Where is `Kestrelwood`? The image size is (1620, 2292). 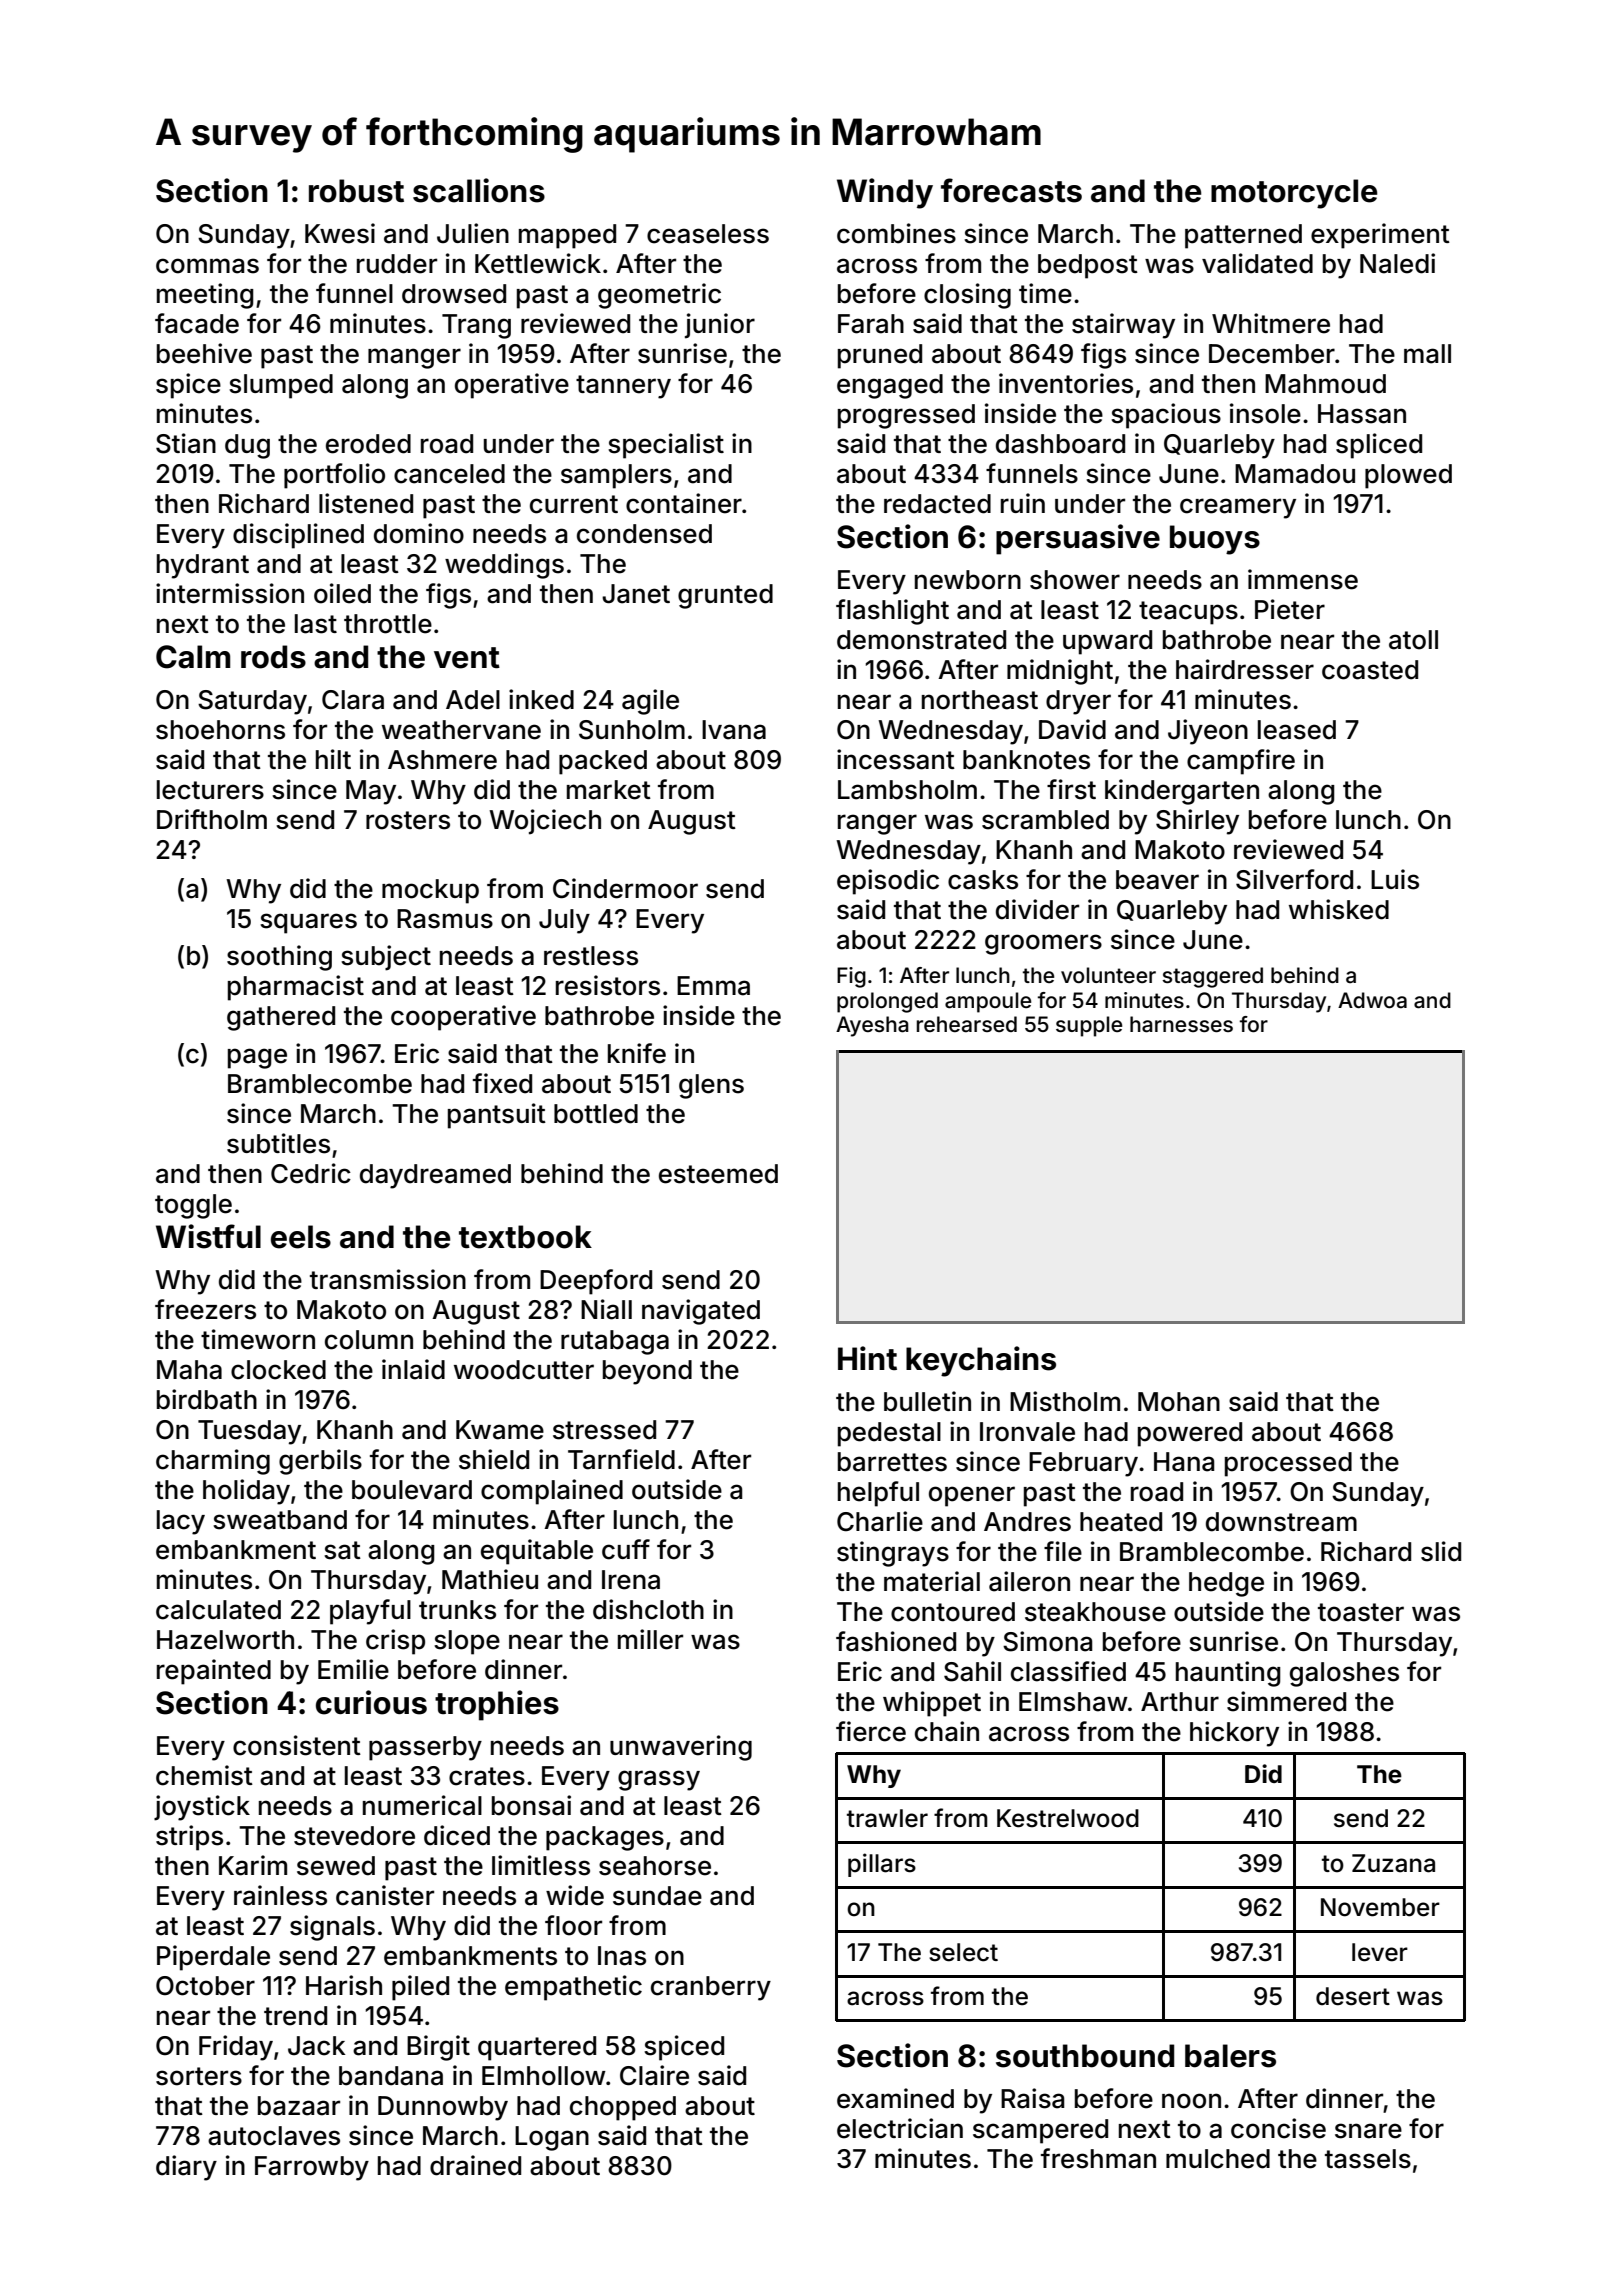 Kestrelwood is located at coordinates (1068, 1818).
